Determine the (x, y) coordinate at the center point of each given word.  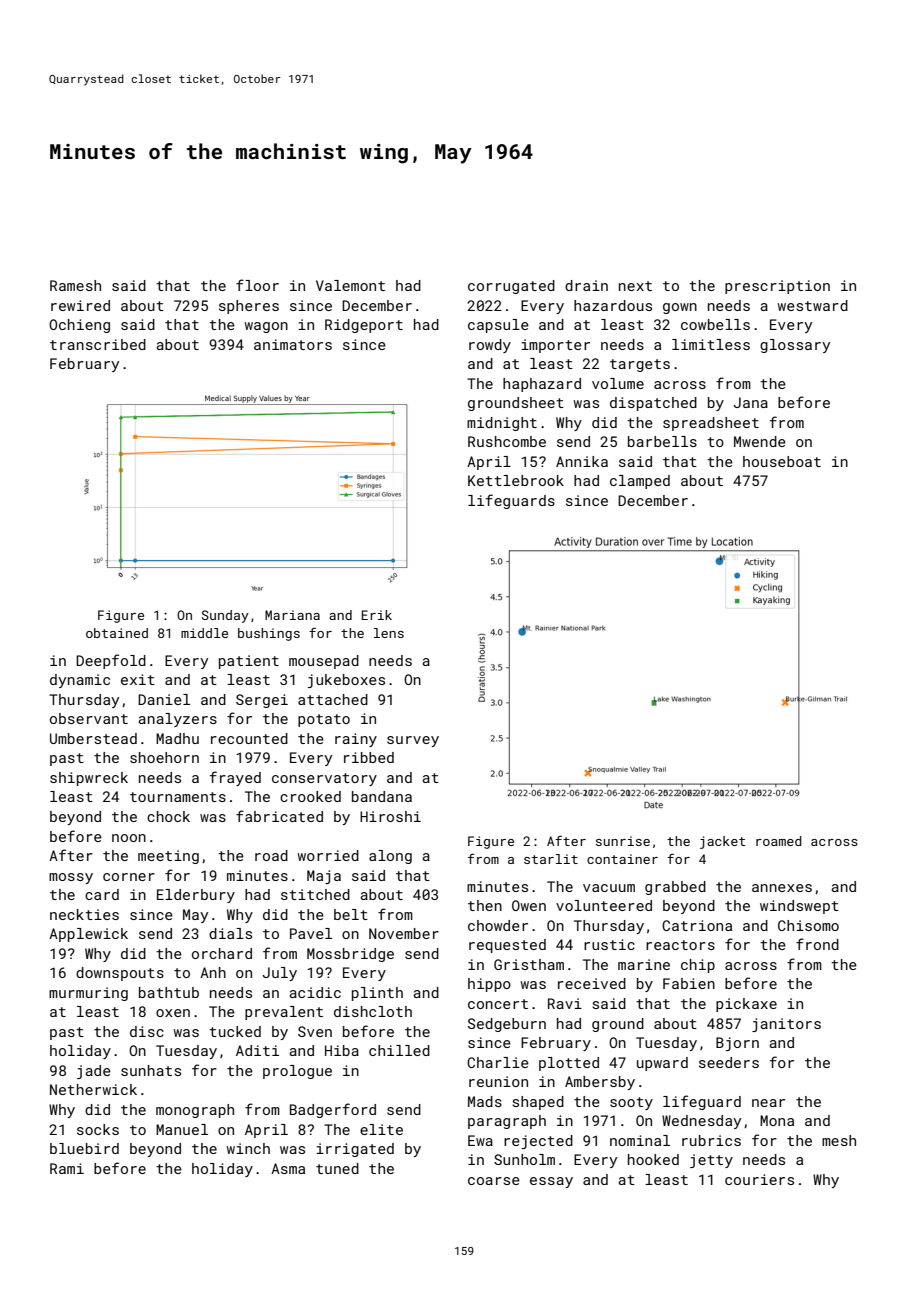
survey (413, 741)
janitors (786, 1025)
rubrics (711, 1140)
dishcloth (373, 1011)
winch (248, 1148)
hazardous (613, 305)
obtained (117, 633)
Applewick (88, 935)
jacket (722, 842)
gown (680, 308)
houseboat (782, 461)
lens (389, 633)
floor (257, 285)
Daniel (164, 699)
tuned (337, 1168)
